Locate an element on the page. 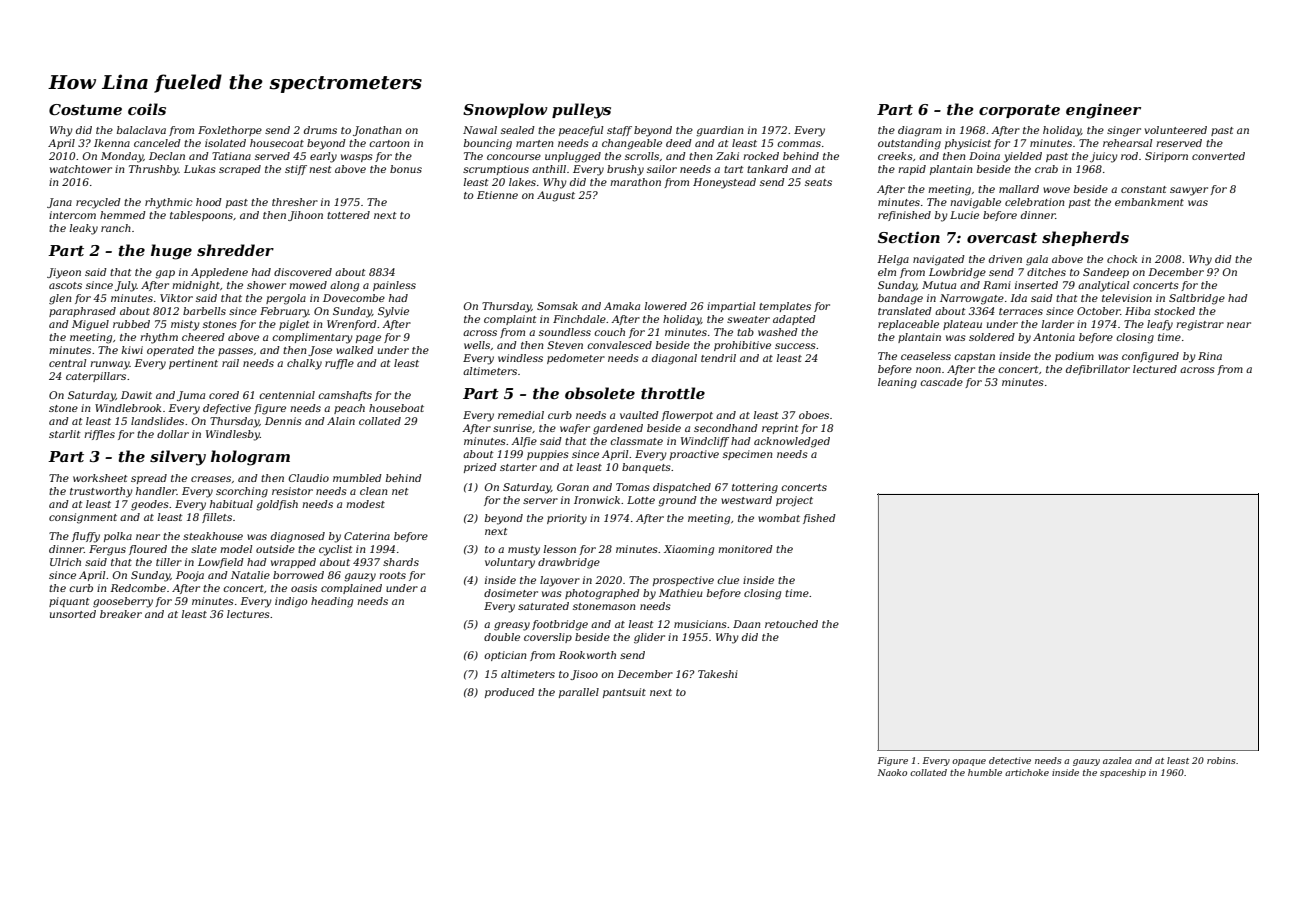  Rami is located at coordinates (997, 285).
